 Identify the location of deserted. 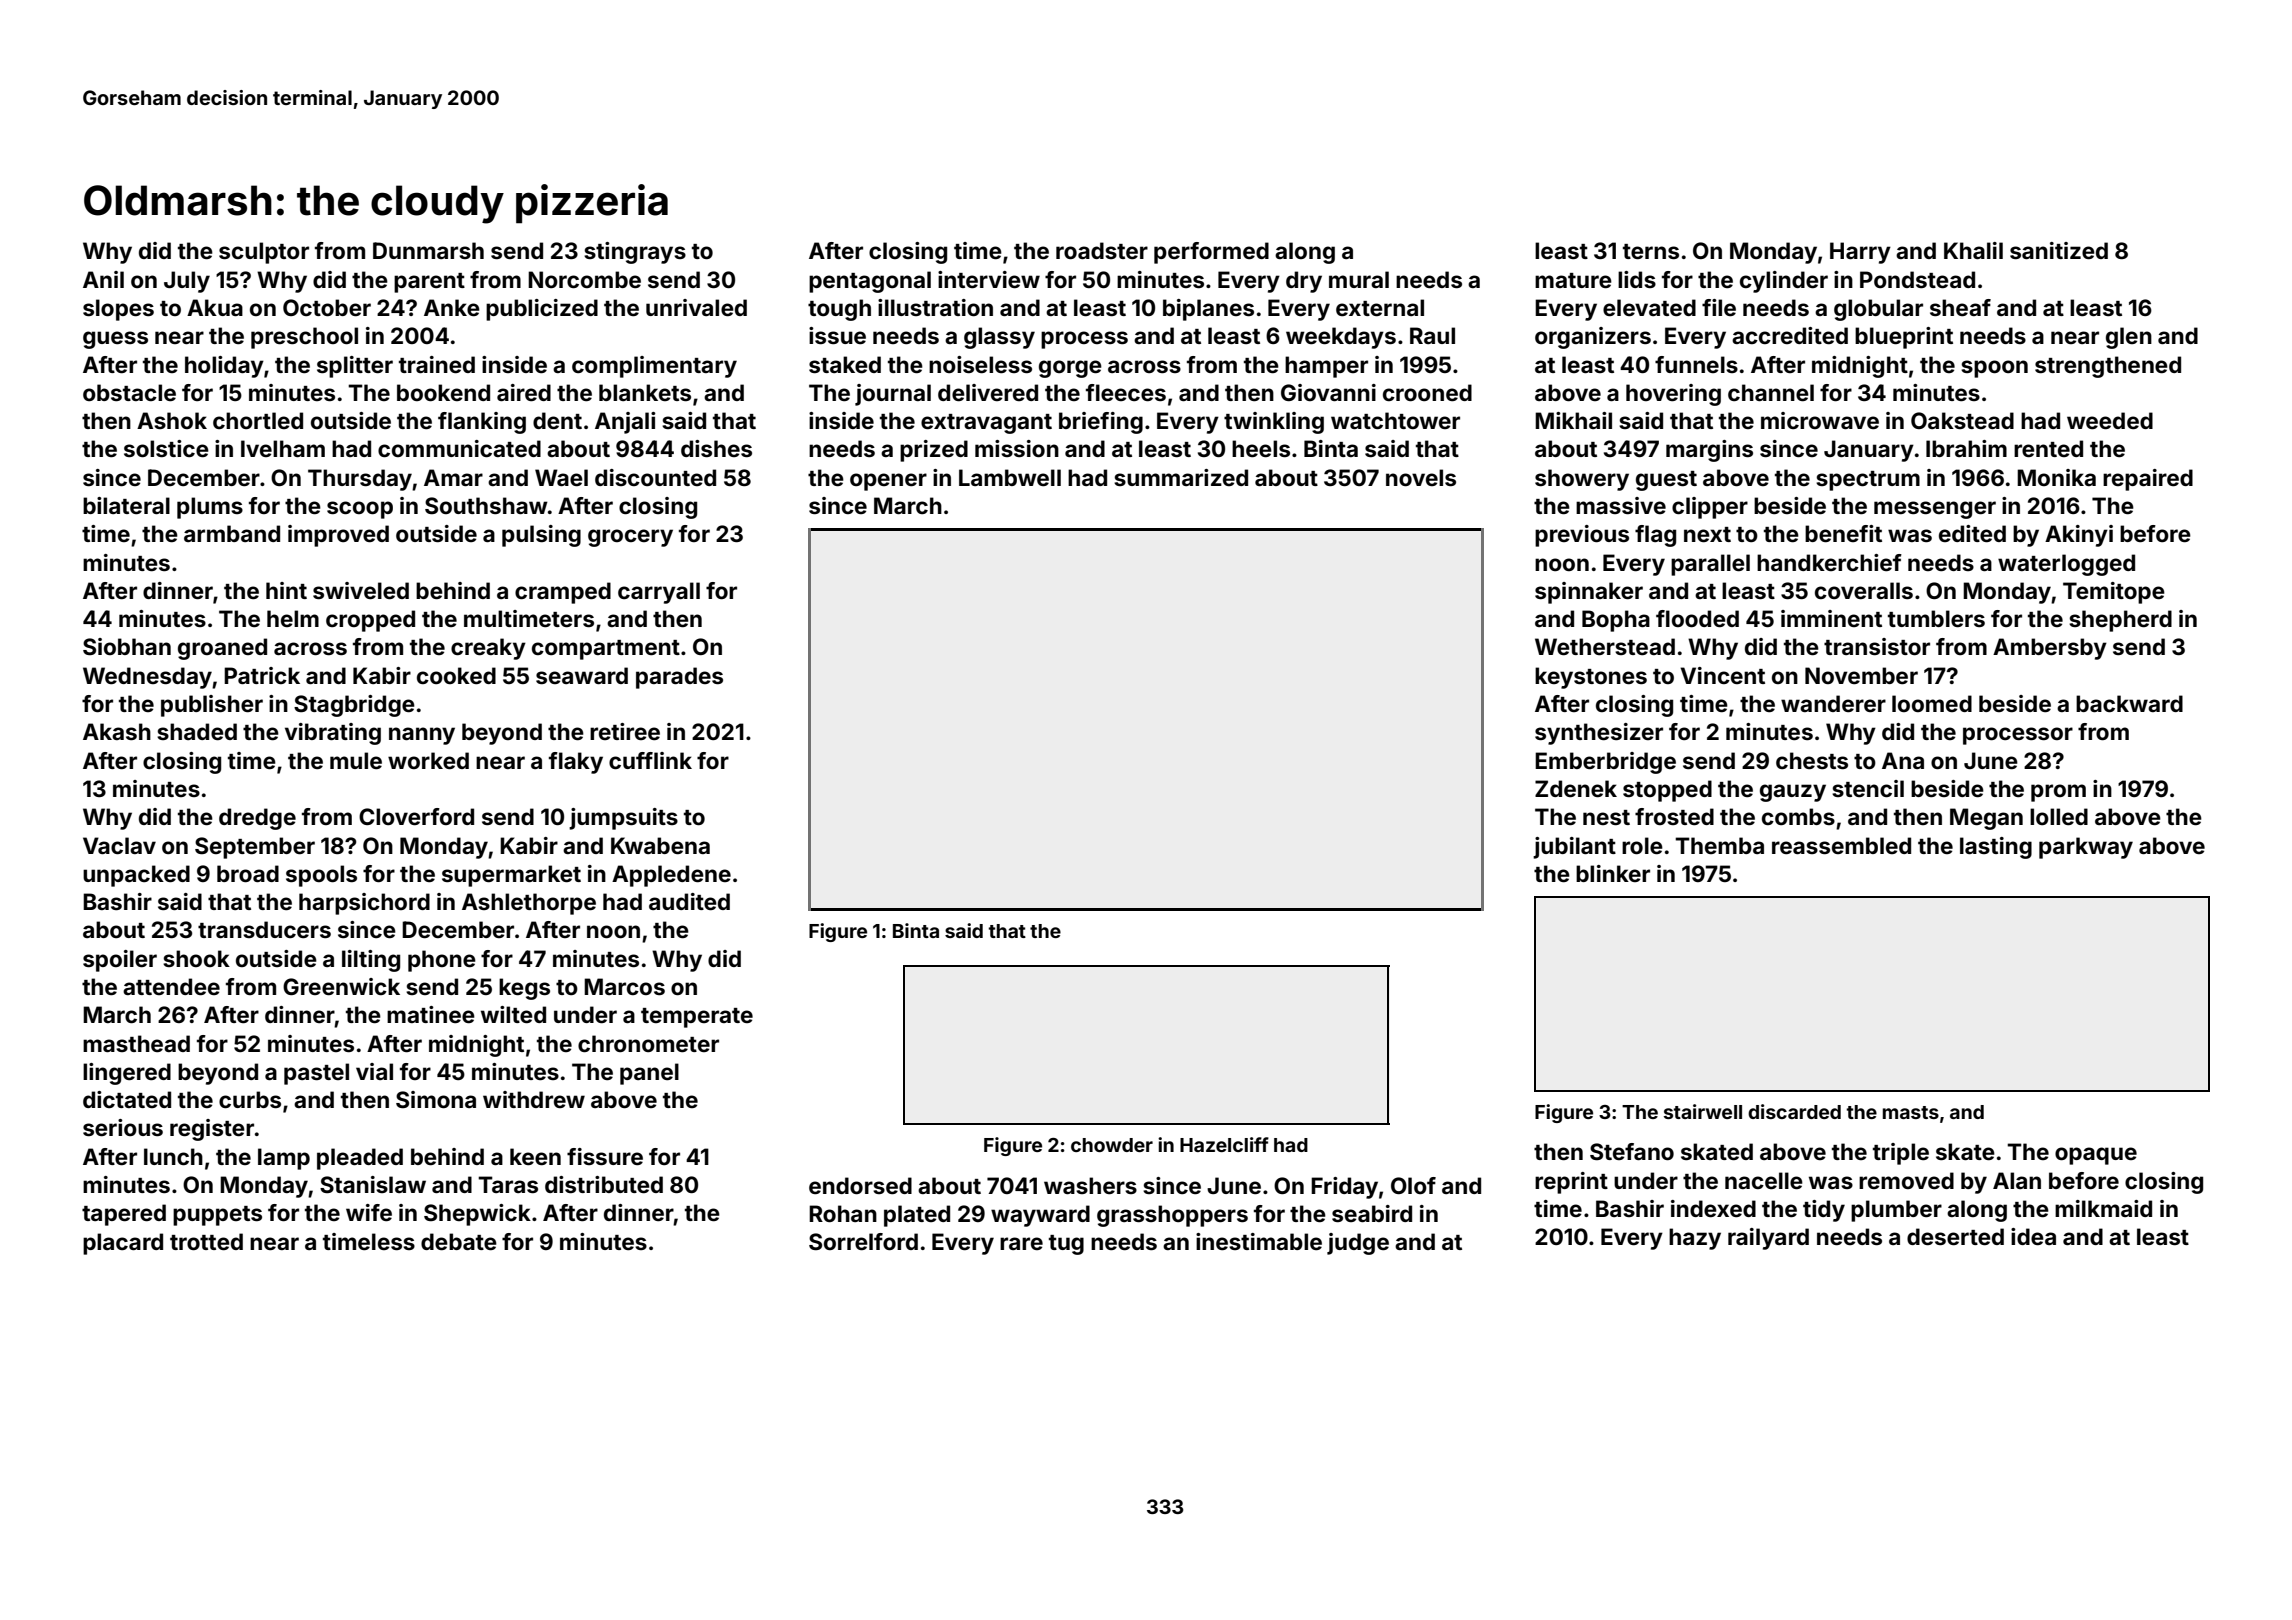
(1955, 1236).
